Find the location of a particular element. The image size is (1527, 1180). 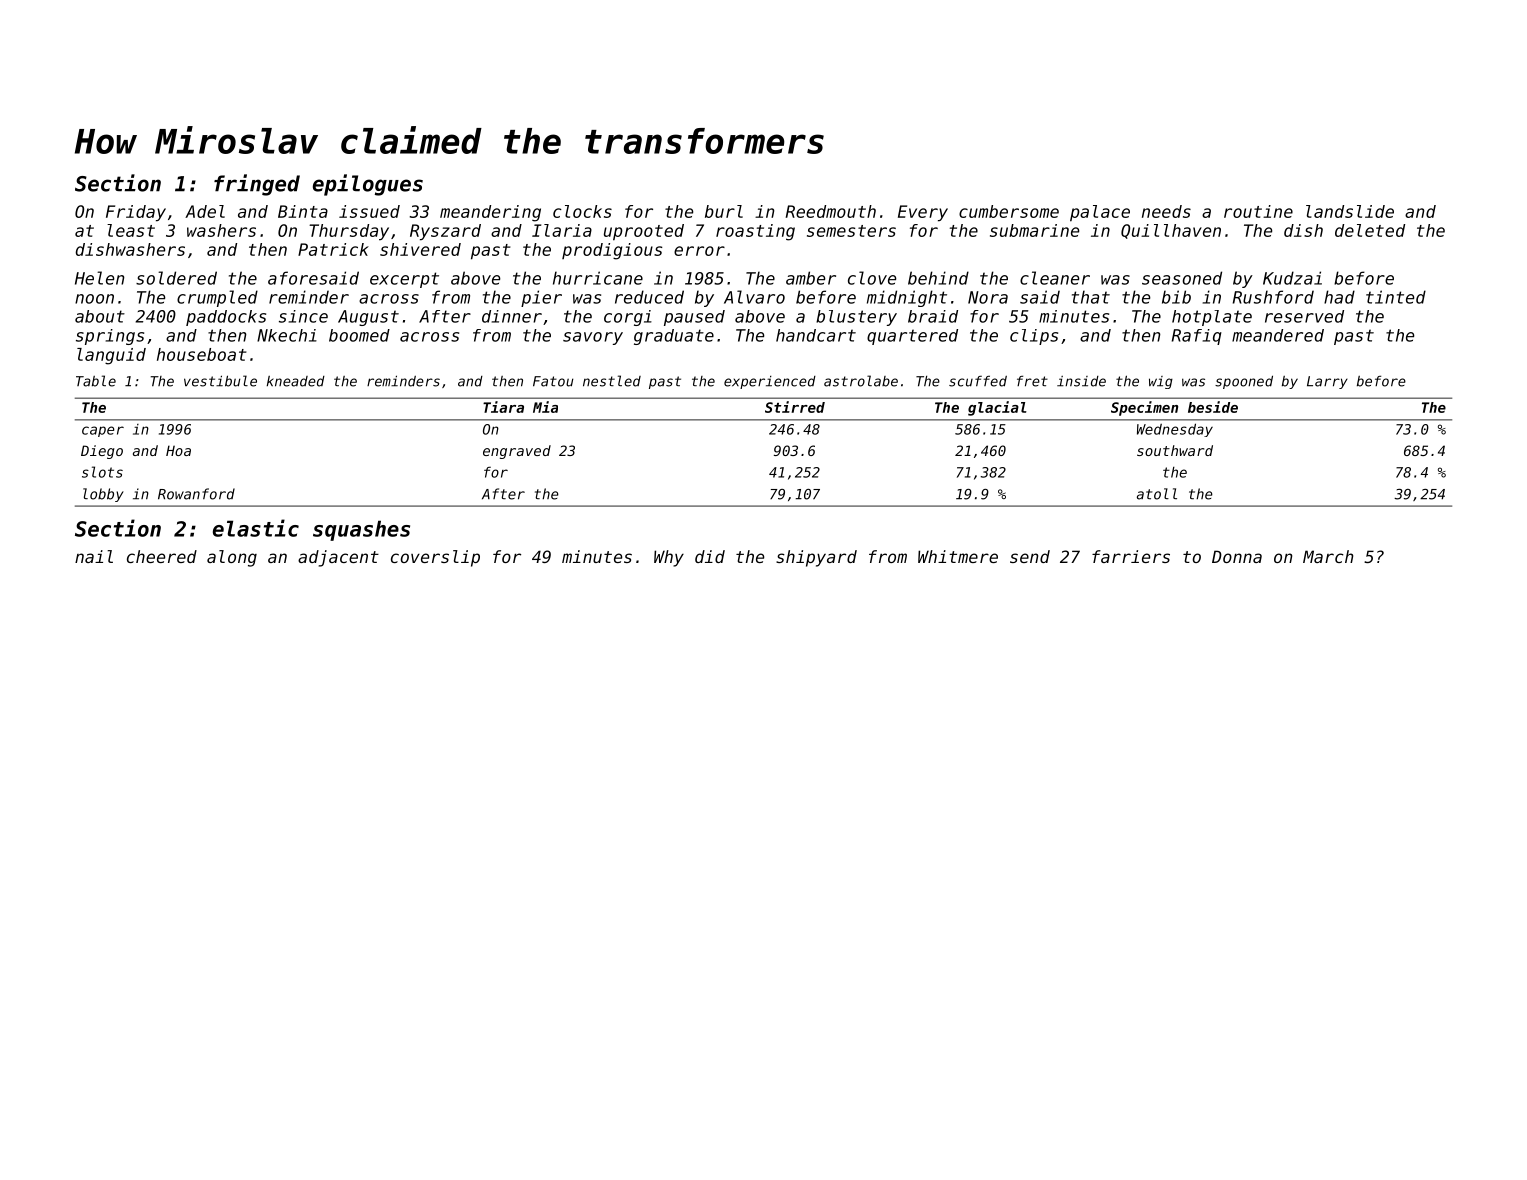

shipyard is located at coordinates (816, 558).
